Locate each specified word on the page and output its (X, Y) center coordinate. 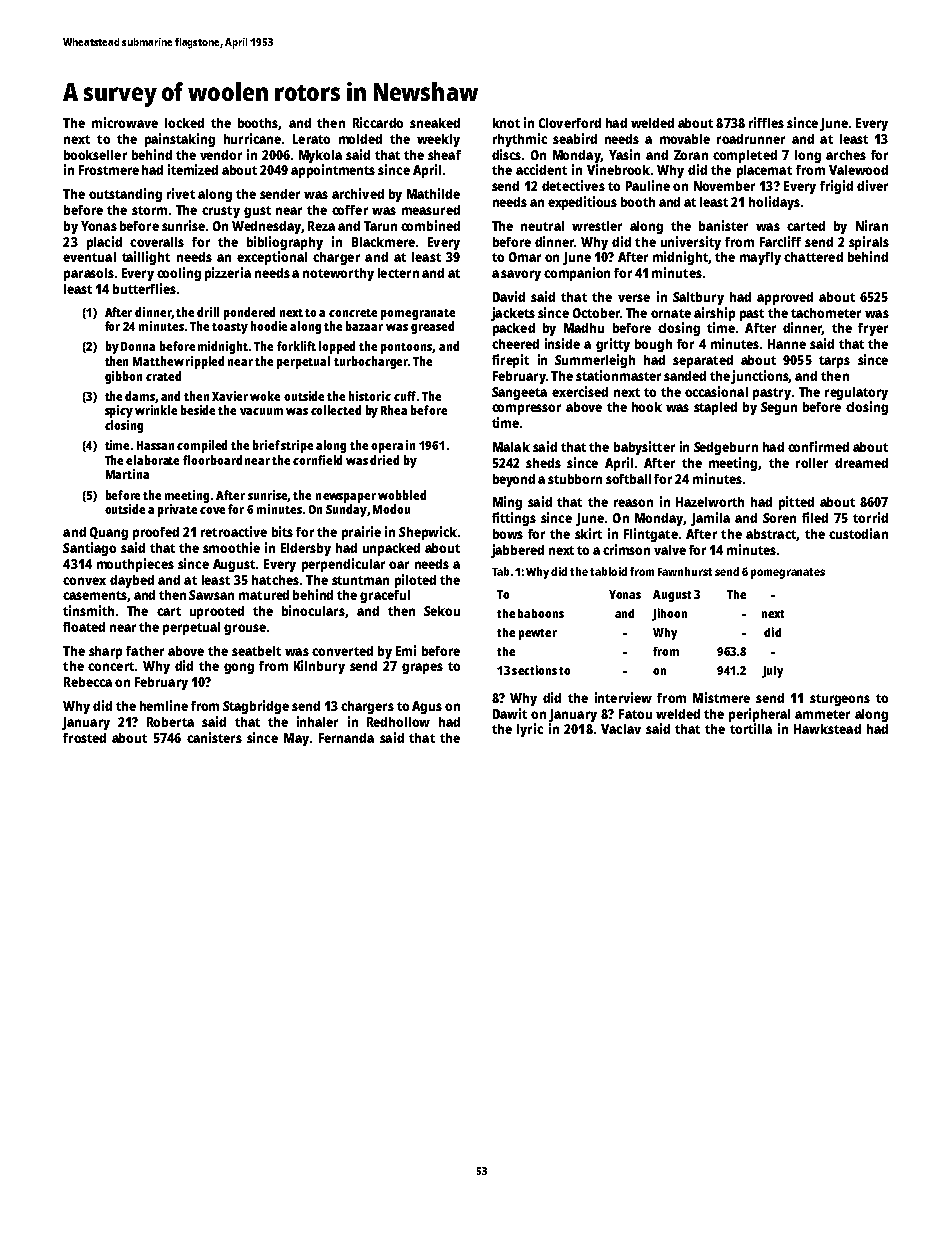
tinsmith (88, 610)
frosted (84, 738)
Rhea (394, 410)
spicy (119, 411)
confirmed (818, 446)
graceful (385, 596)
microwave (125, 122)
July (772, 672)
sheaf (444, 155)
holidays (774, 203)
